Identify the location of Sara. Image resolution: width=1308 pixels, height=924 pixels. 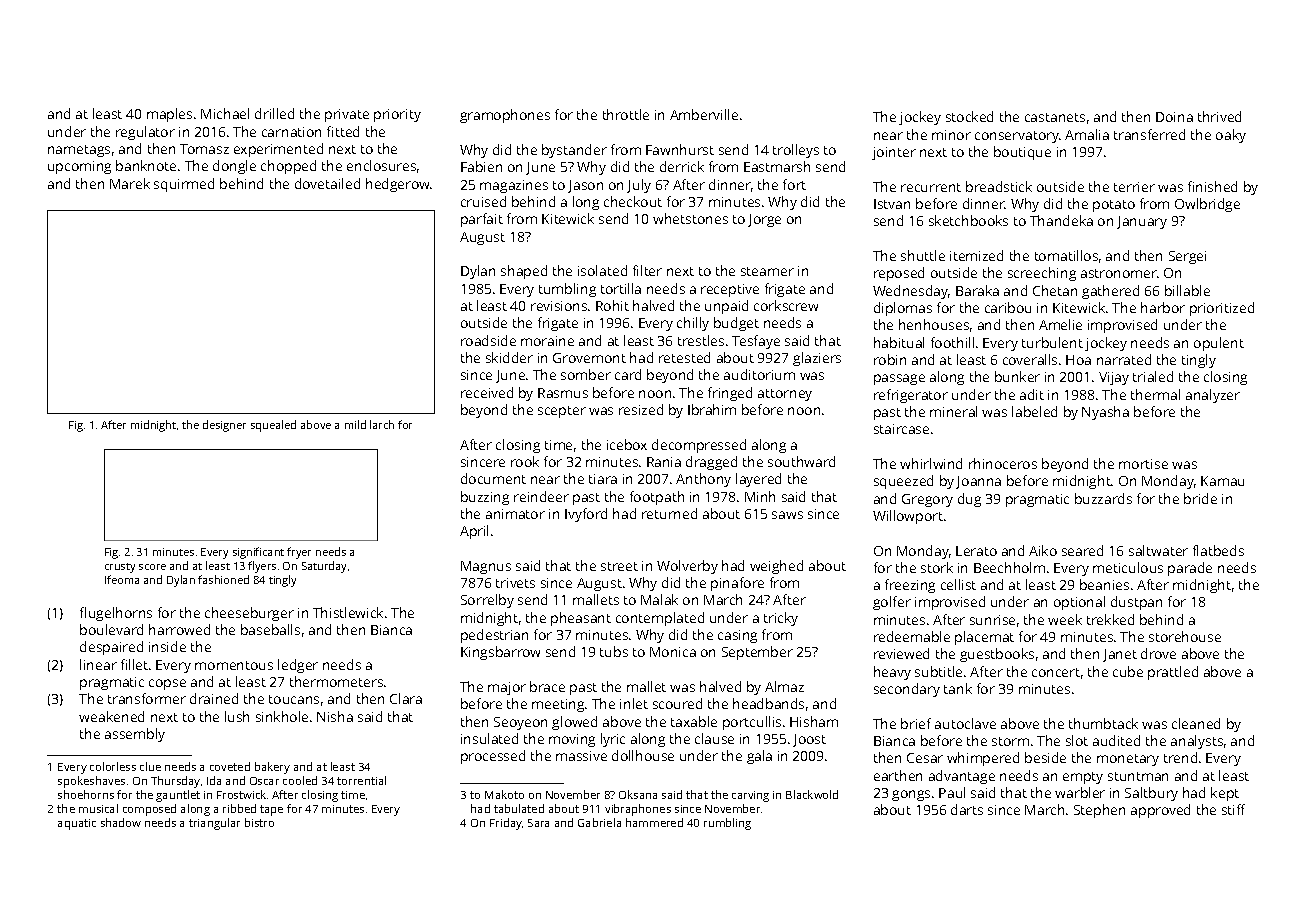
(538, 823).
